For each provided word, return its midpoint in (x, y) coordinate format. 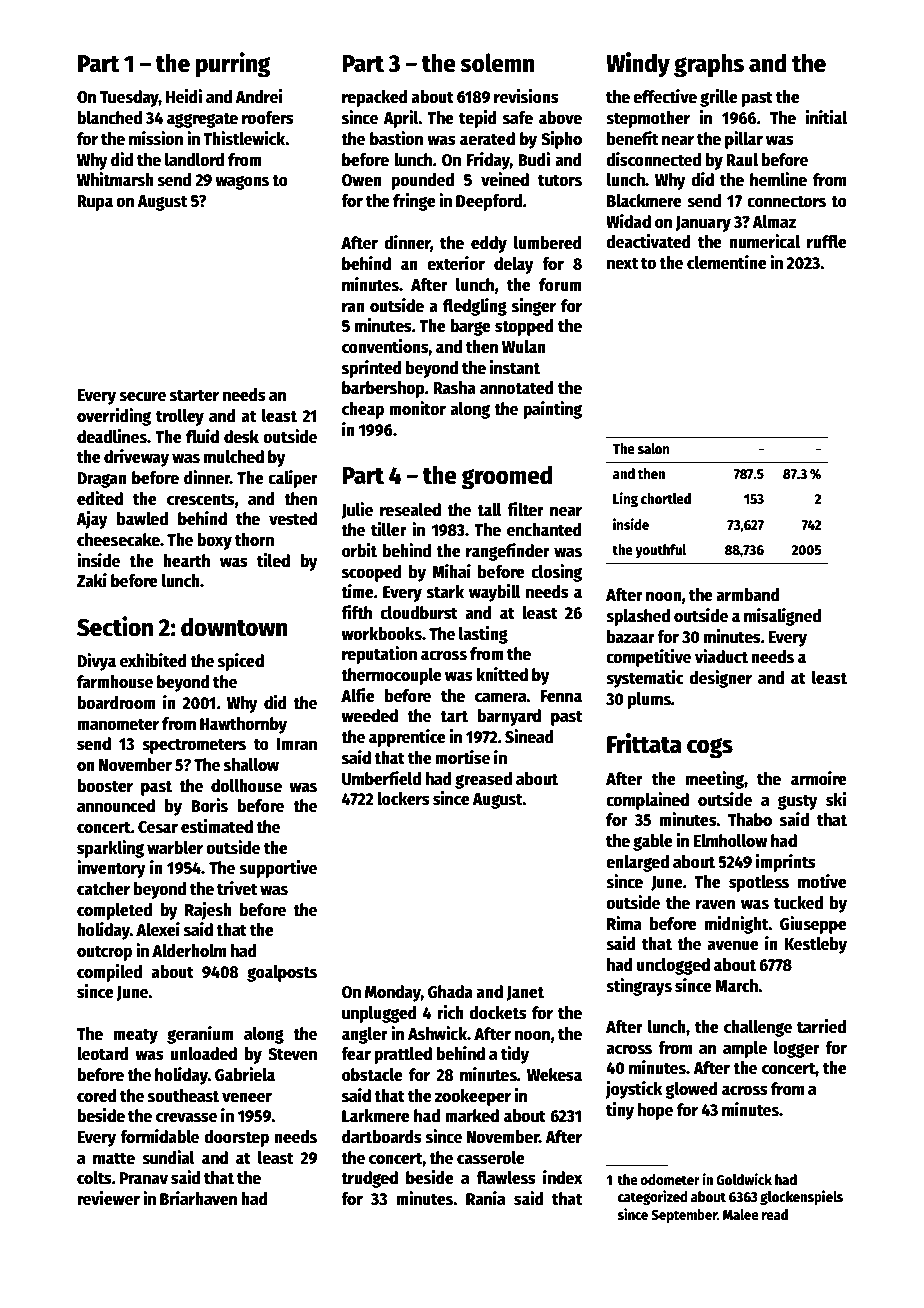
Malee (741, 1214)
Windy (638, 65)
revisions (526, 96)
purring (233, 65)
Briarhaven (198, 1198)
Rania (485, 1198)
